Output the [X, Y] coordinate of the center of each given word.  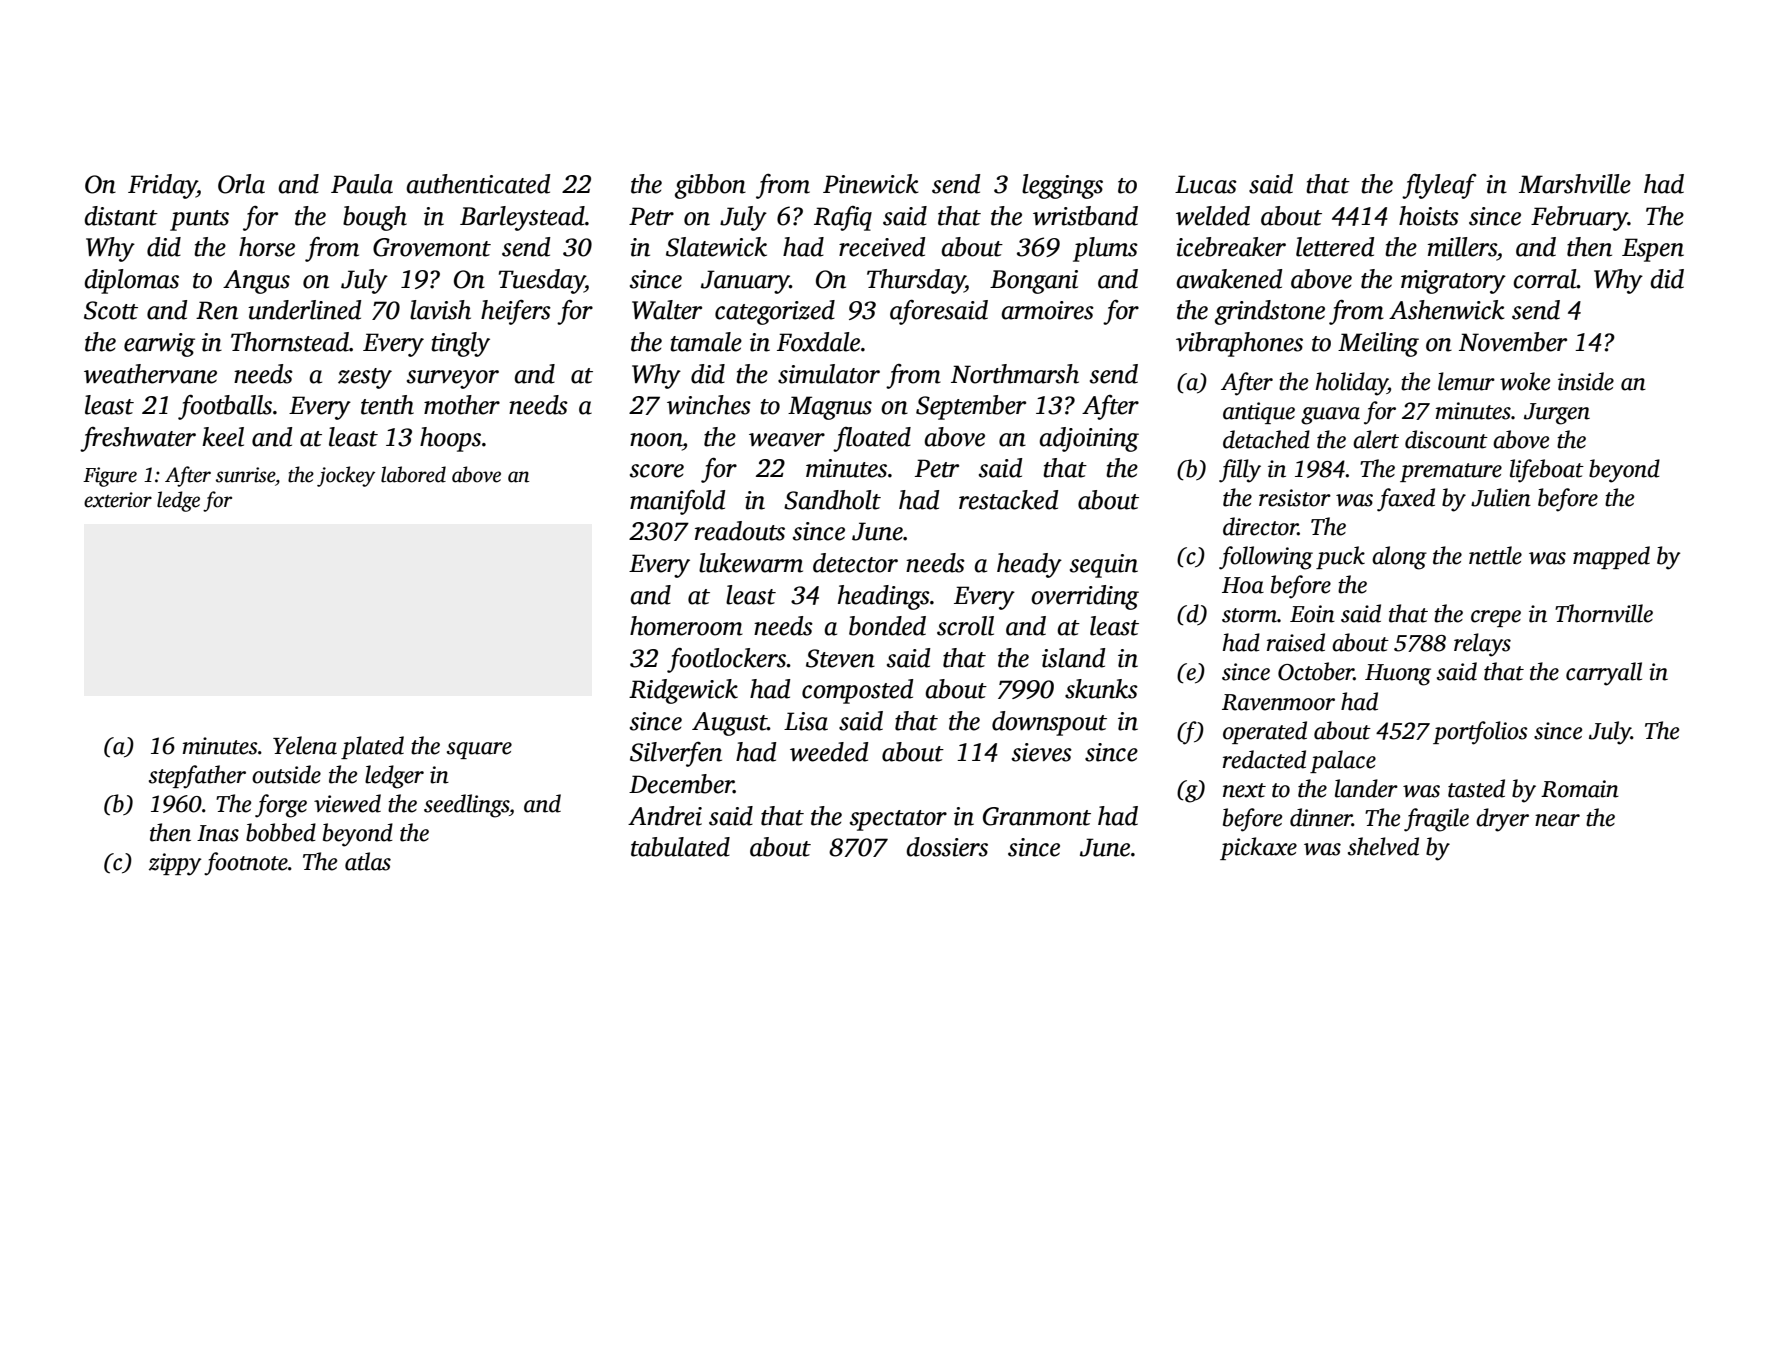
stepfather [197, 777]
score [657, 471]
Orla [241, 184]
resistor [1295, 498]
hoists [1429, 216]
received [882, 247]
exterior [118, 500]
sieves [1042, 752]
